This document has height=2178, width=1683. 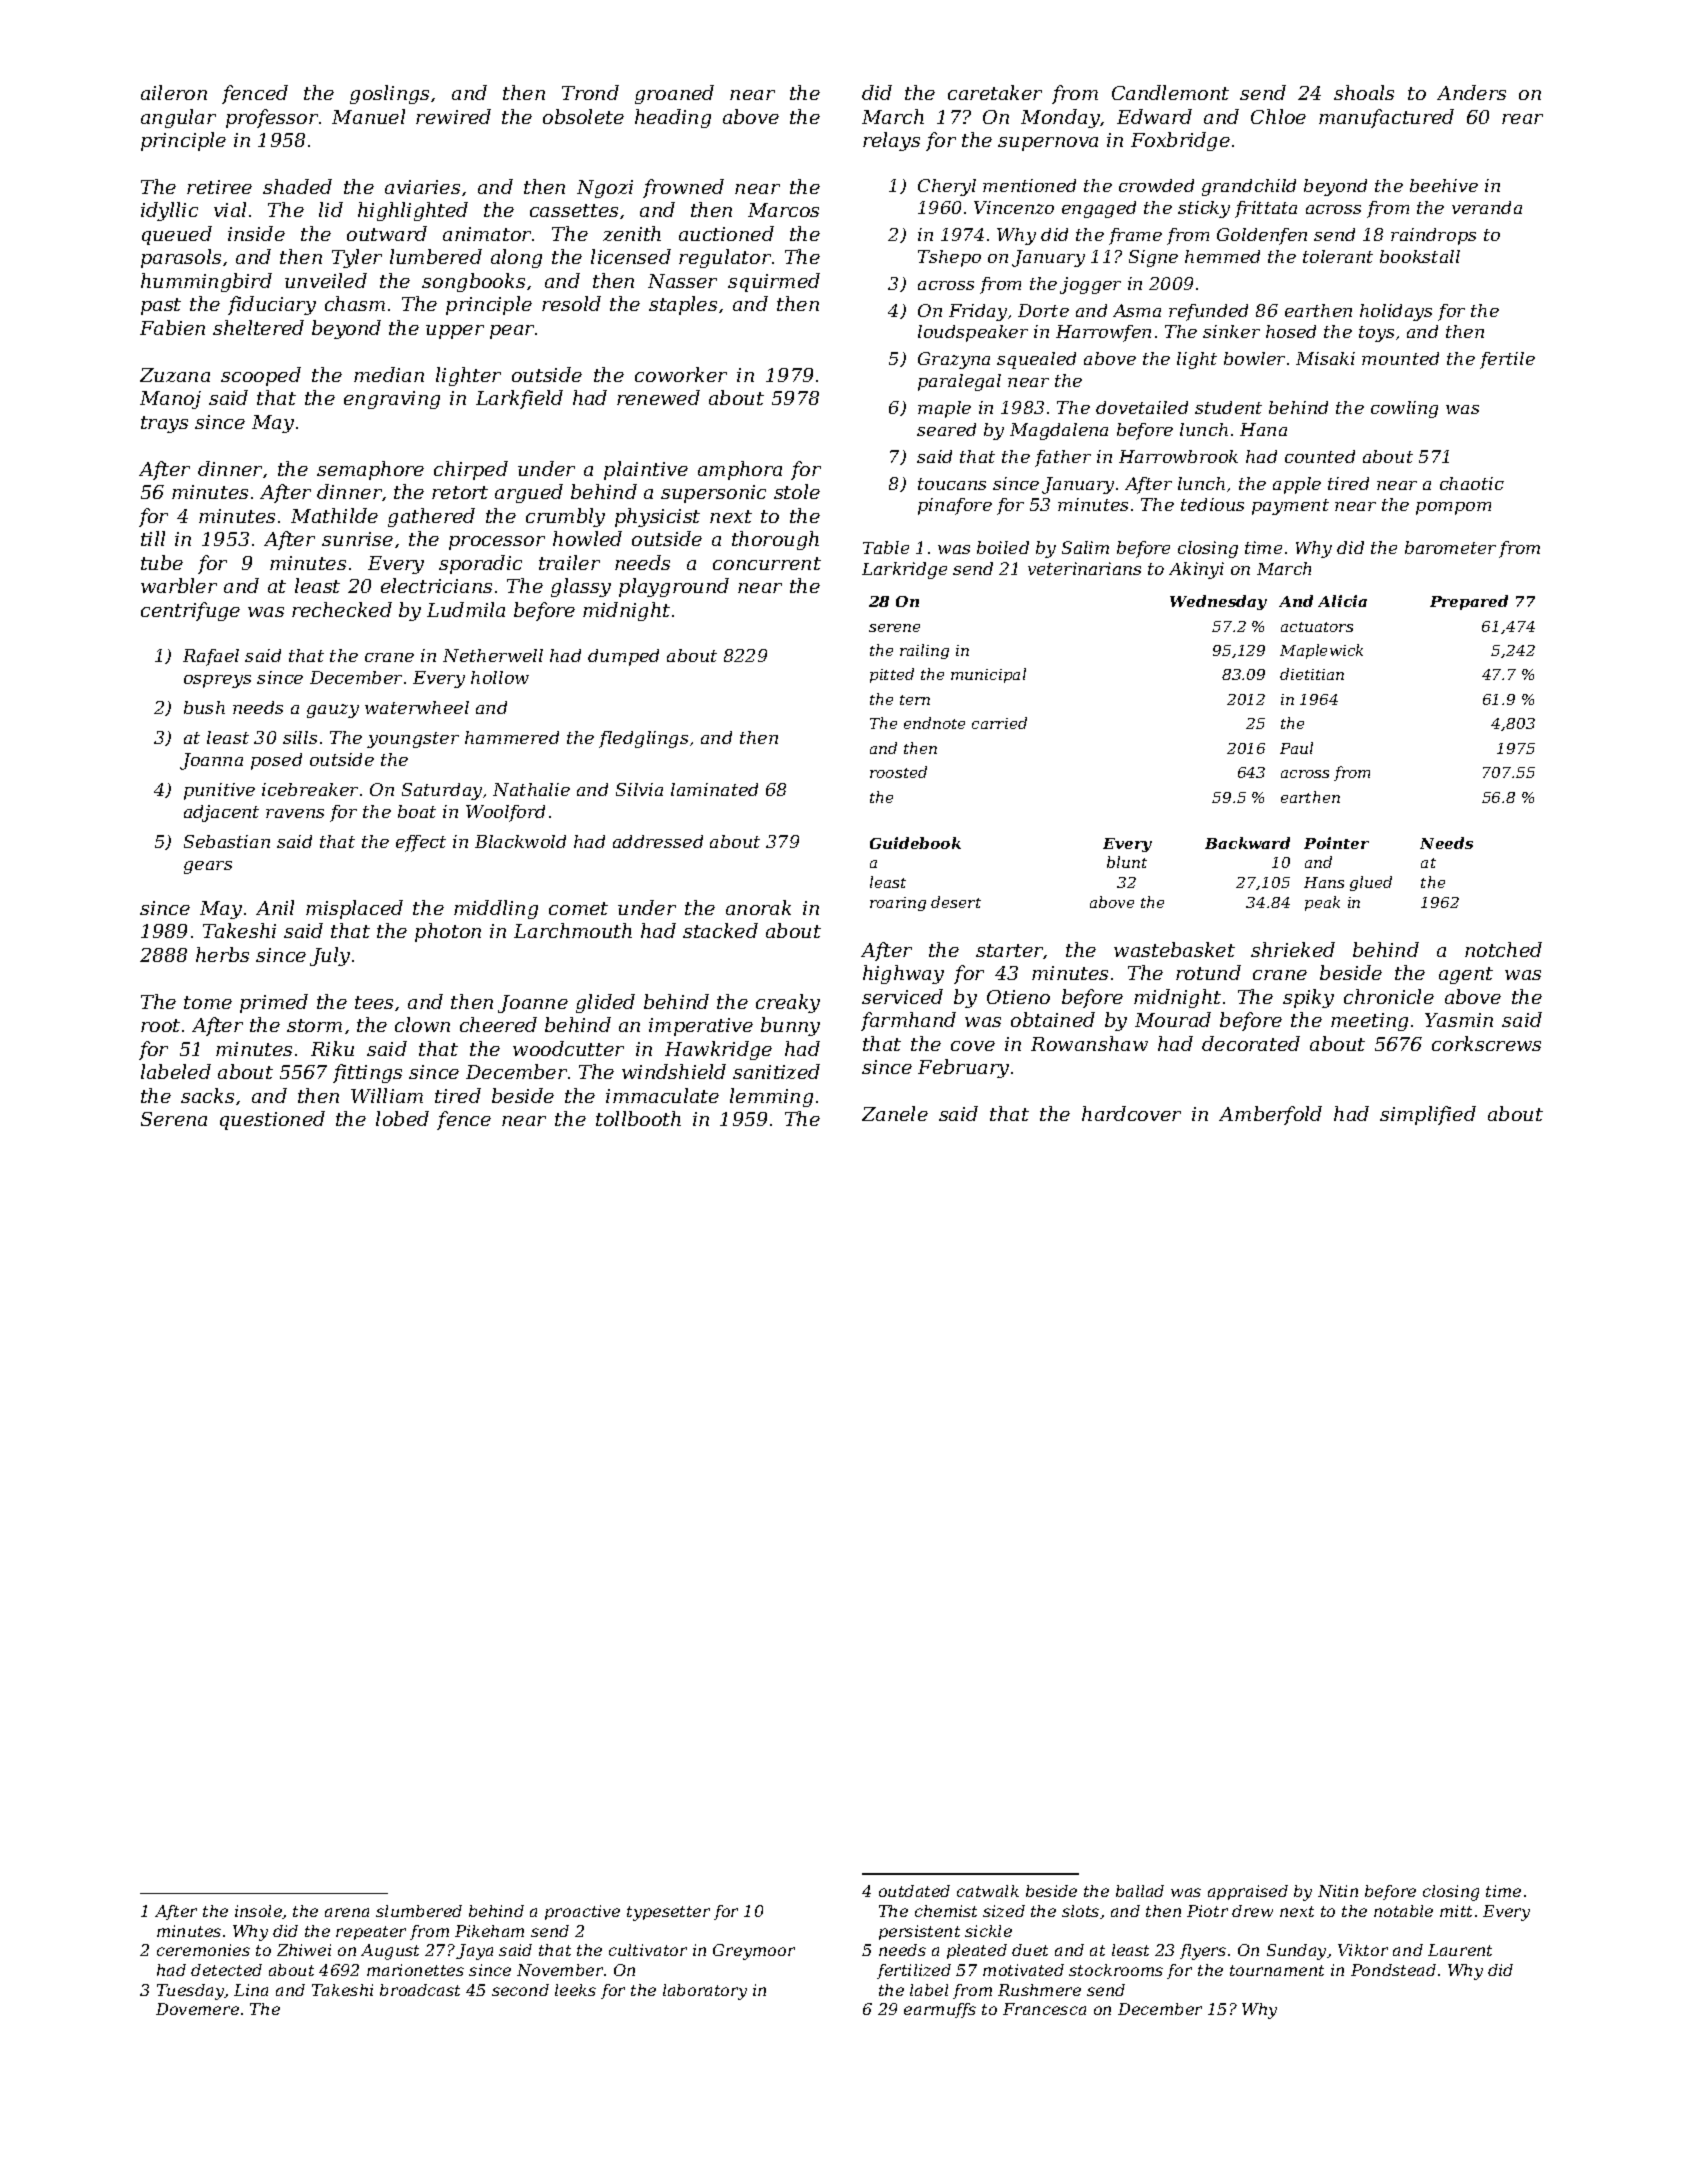 I want to click on questioned, so click(x=272, y=1120).
